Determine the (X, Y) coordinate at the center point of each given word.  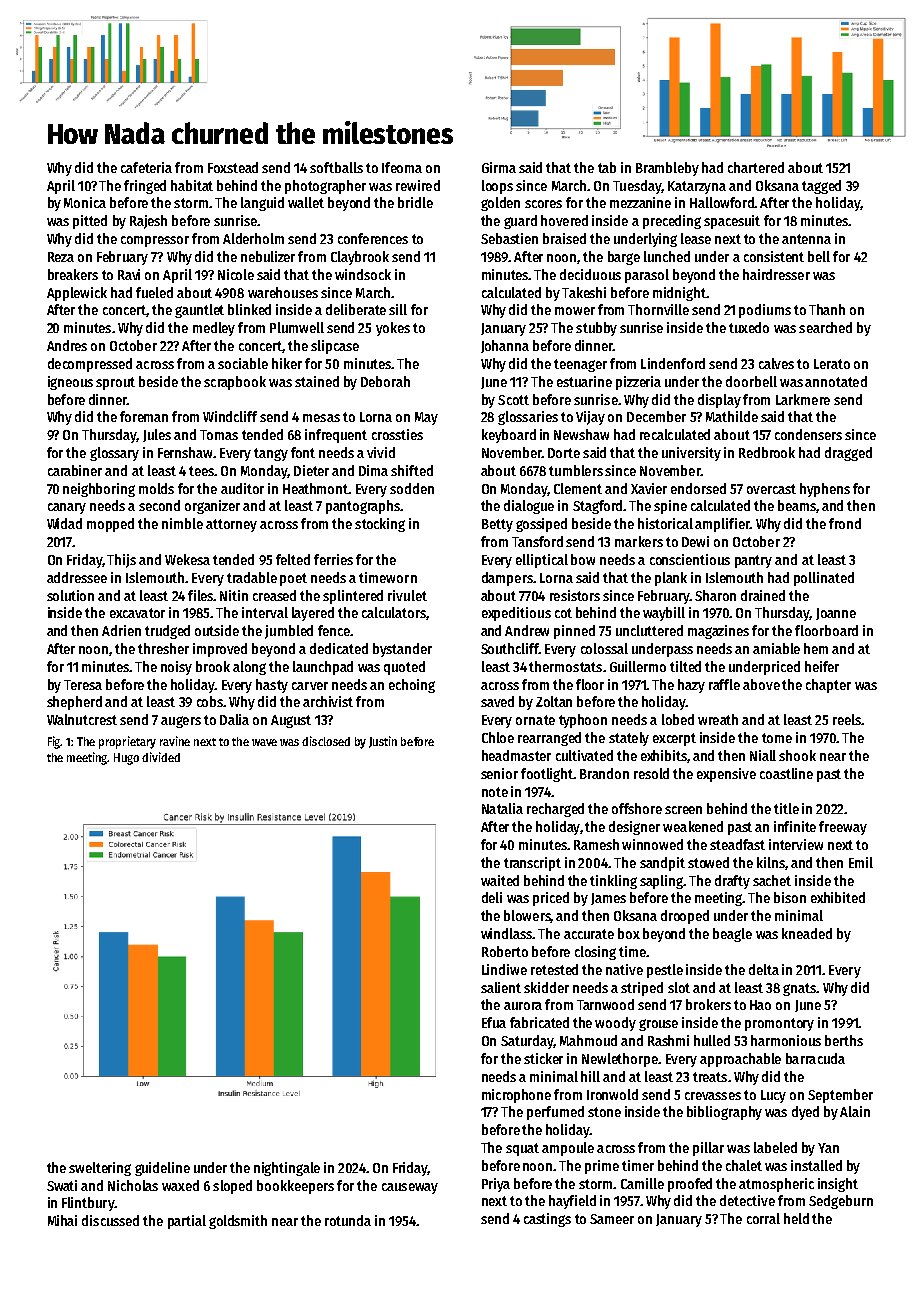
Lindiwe (504, 969)
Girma (499, 167)
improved (220, 650)
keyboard (509, 436)
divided (161, 757)
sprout (115, 383)
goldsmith (238, 1222)
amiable (776, 648)
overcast (771, 489)
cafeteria (146, 167)
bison (790, 897)
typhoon (583, 721)
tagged (821, 187)
